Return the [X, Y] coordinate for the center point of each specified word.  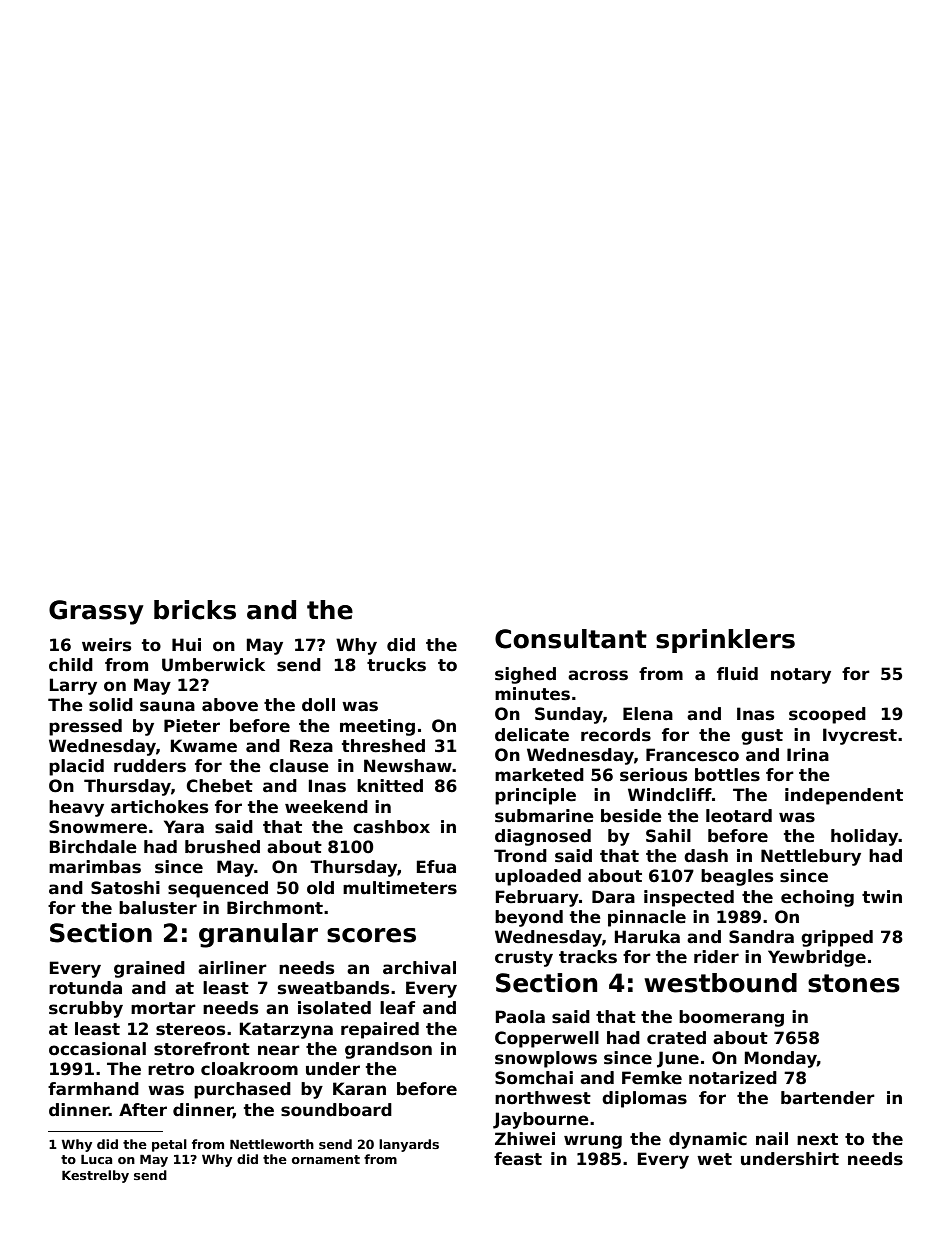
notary [801, 676]
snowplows [546, 1059]
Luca [96, 1159]
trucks [396, 665]
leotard [739, 816]
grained [149, 969]
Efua [436, 866]
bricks [195, 610]
